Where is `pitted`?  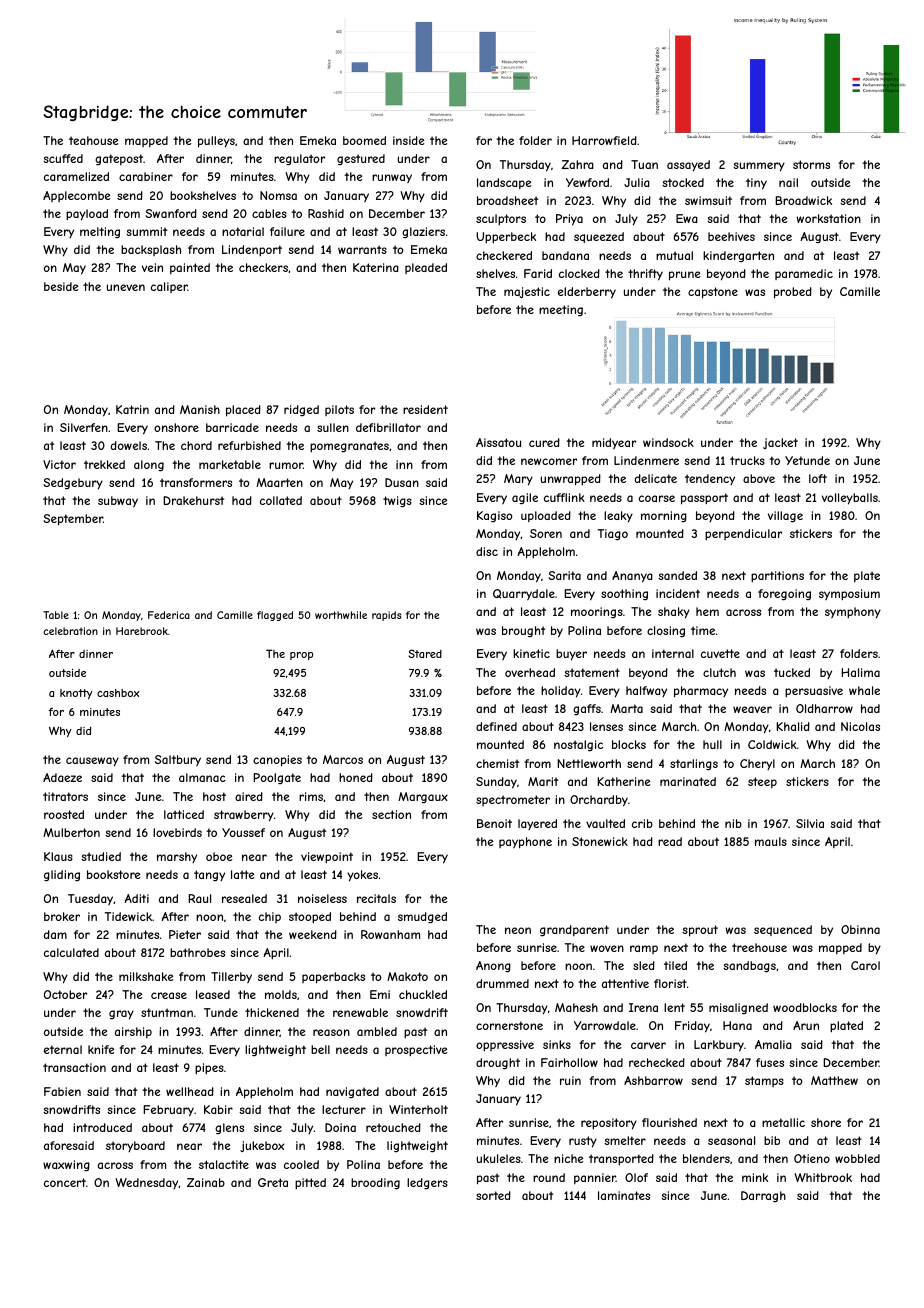
pitted is located at coordinates (310, 1184).
